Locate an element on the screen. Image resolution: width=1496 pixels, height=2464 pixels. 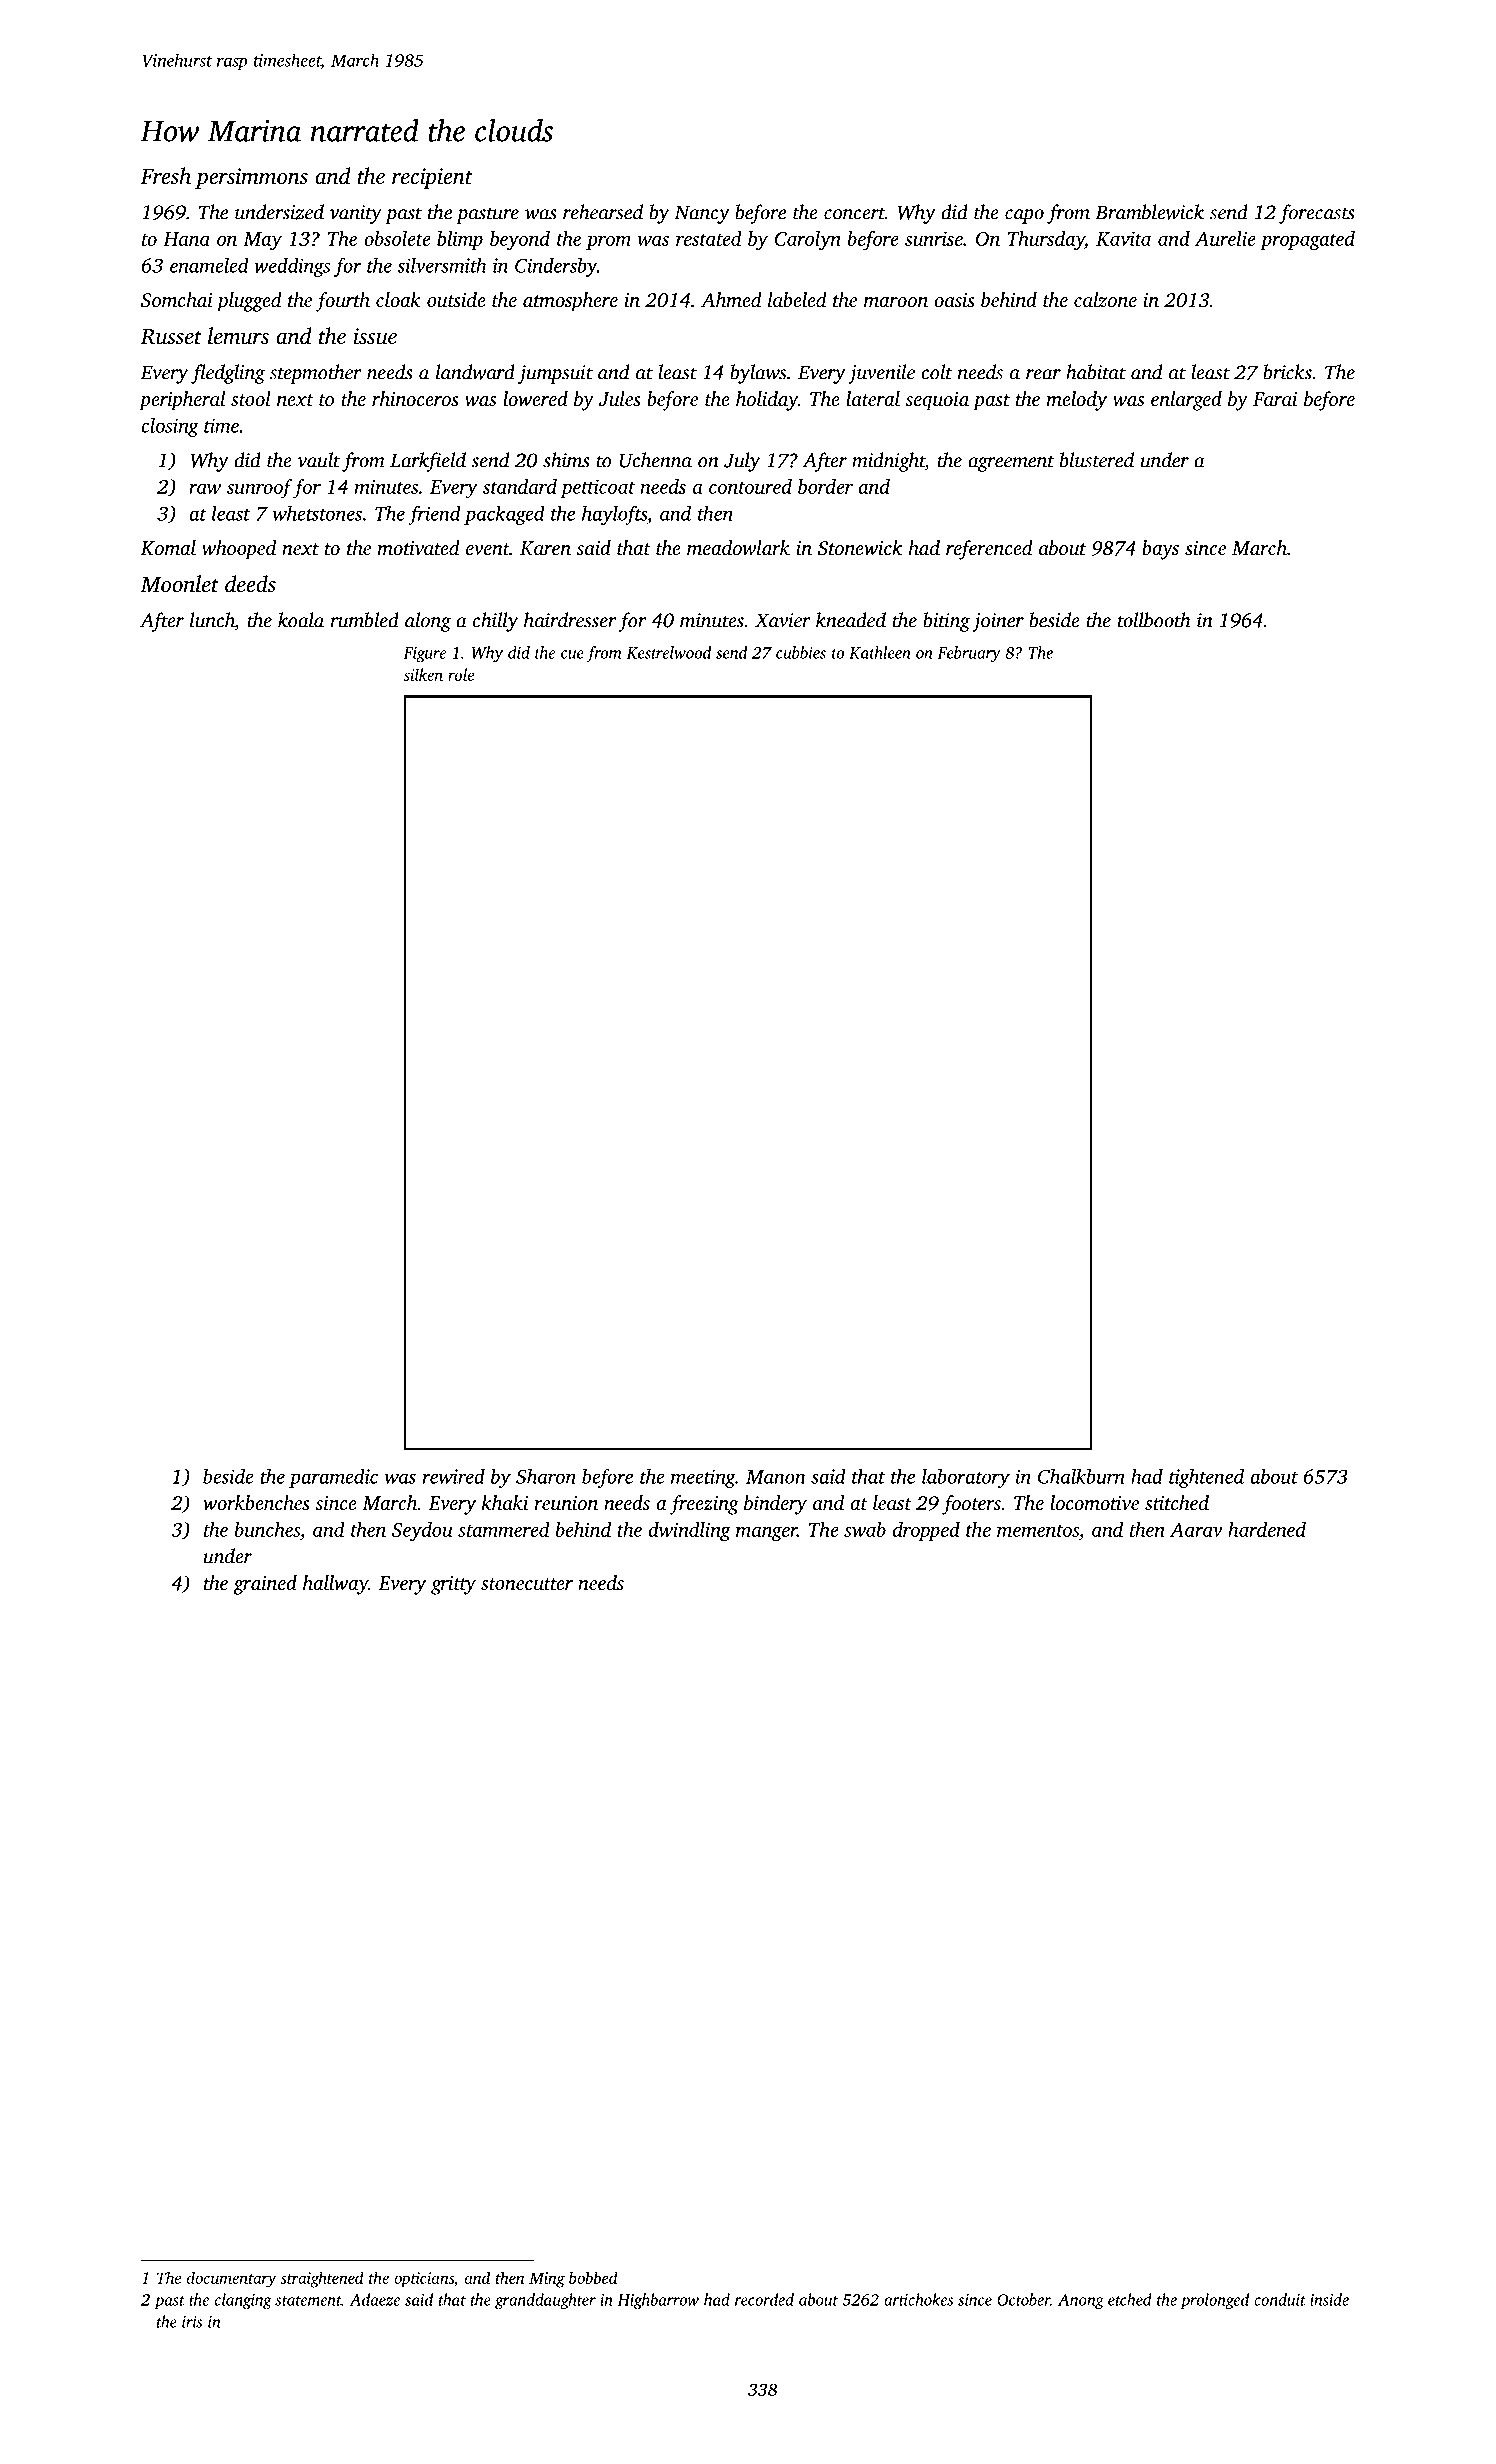
forecasts is located at coordinates (1317, 214).
